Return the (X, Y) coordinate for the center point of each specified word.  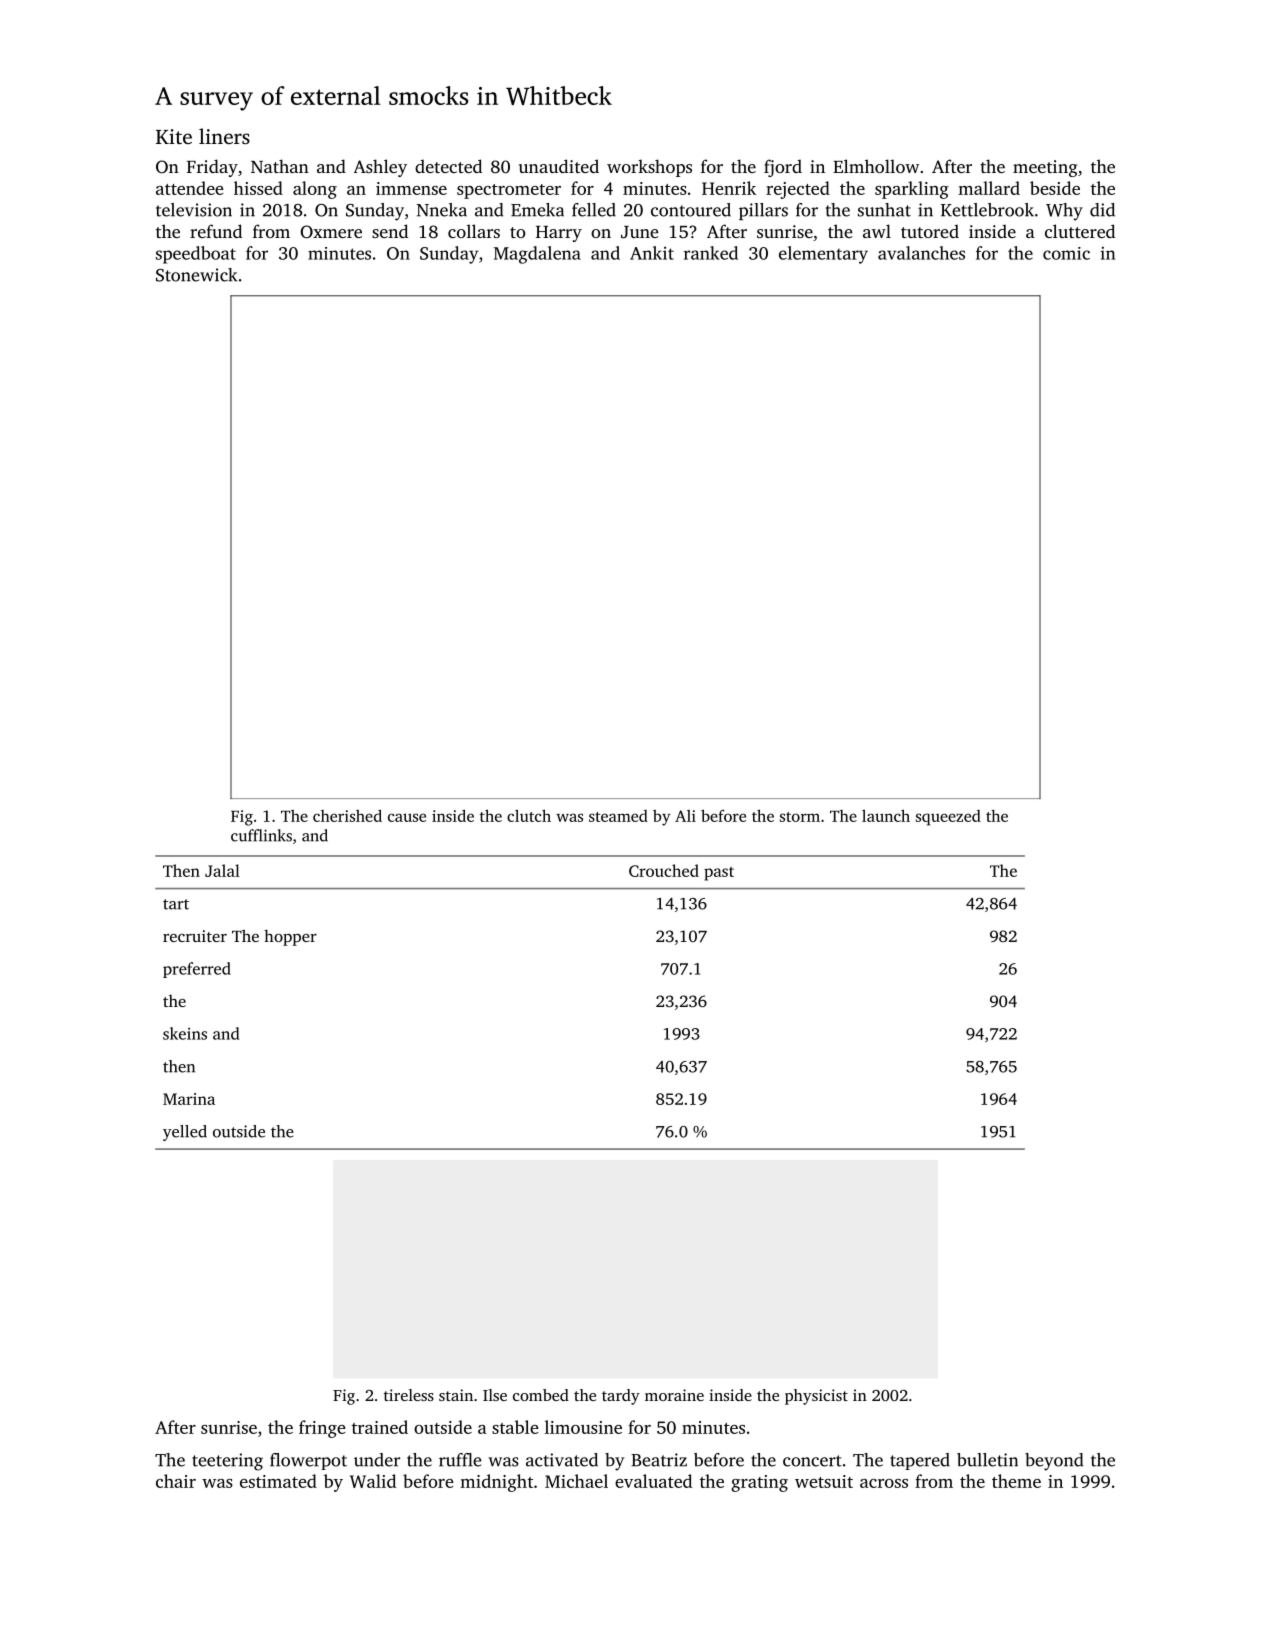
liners (224, 136)
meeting (1045, 168)
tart (176, 904)
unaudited (559, 166)
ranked (711, 253)
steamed (618, 816)
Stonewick (196, 275)
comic (1066, 253)
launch (886, 815)
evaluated (653, 1481)
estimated (278, 1481)
